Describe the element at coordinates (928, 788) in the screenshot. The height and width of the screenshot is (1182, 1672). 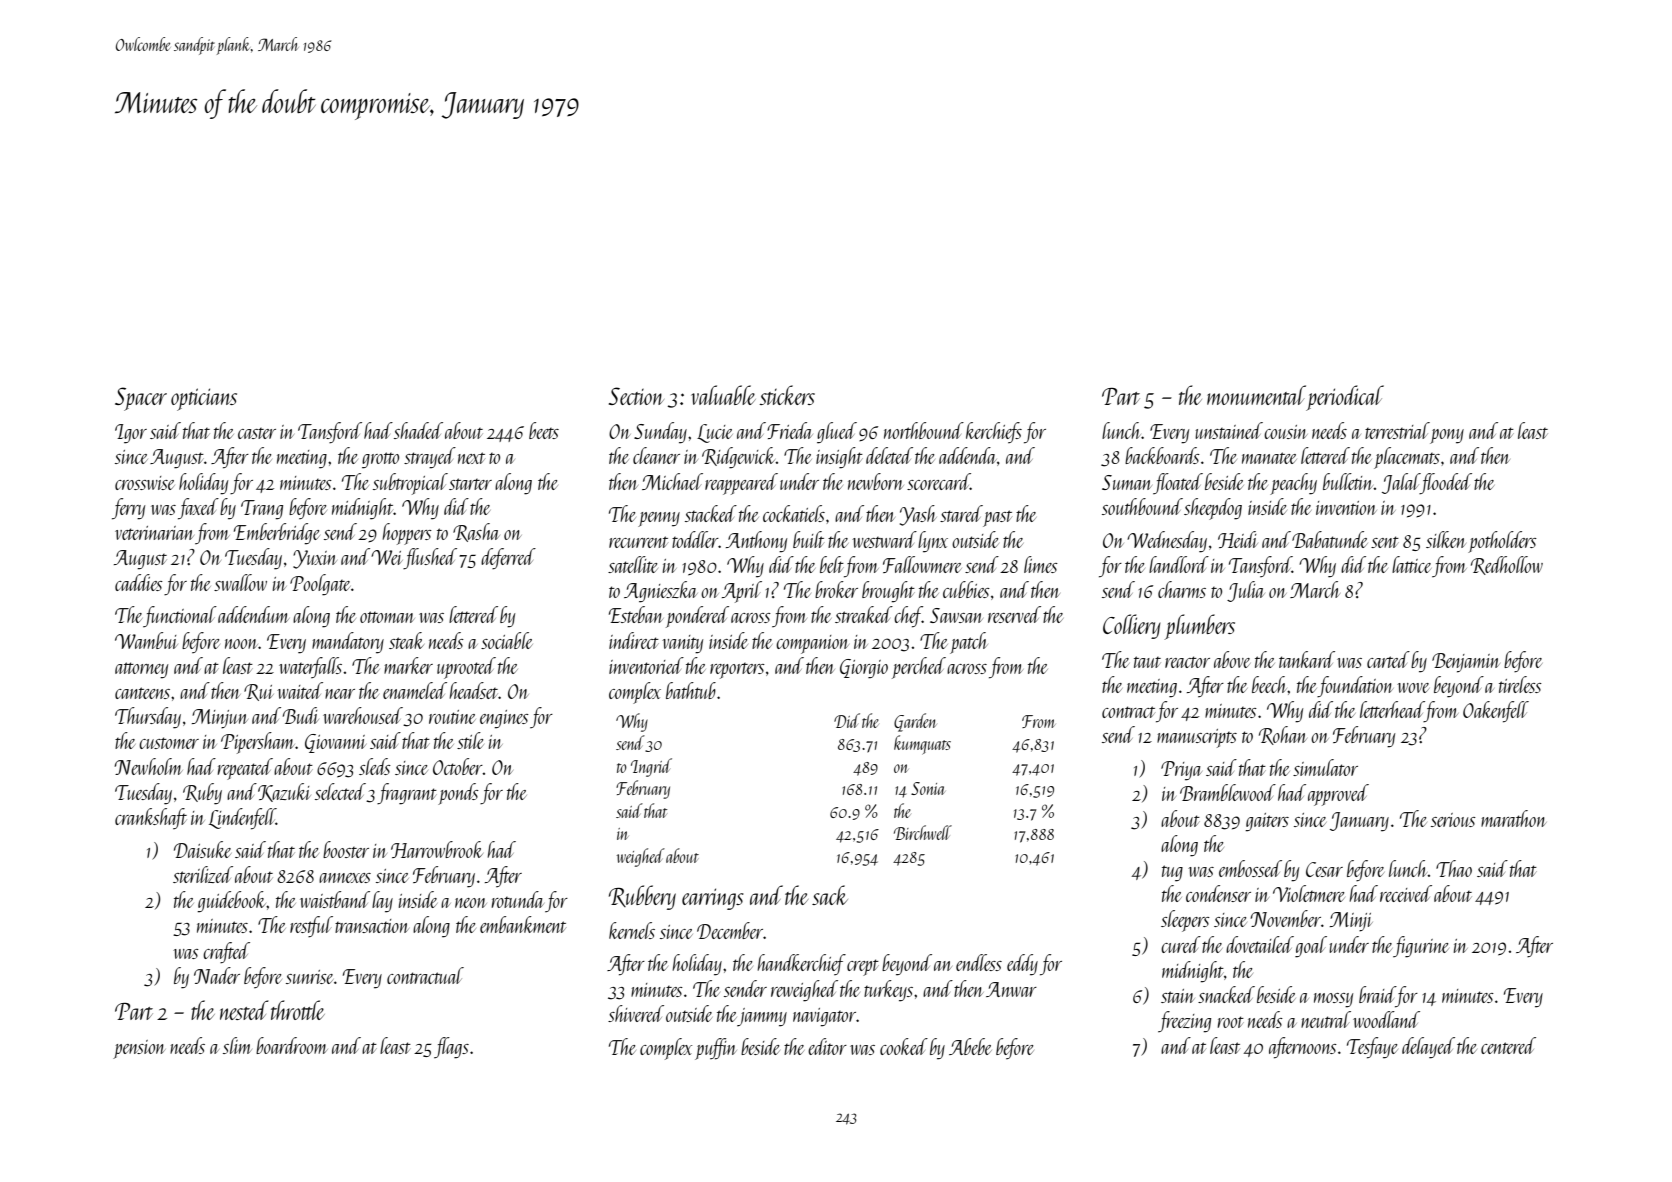
I see `Sonia` at that location.
